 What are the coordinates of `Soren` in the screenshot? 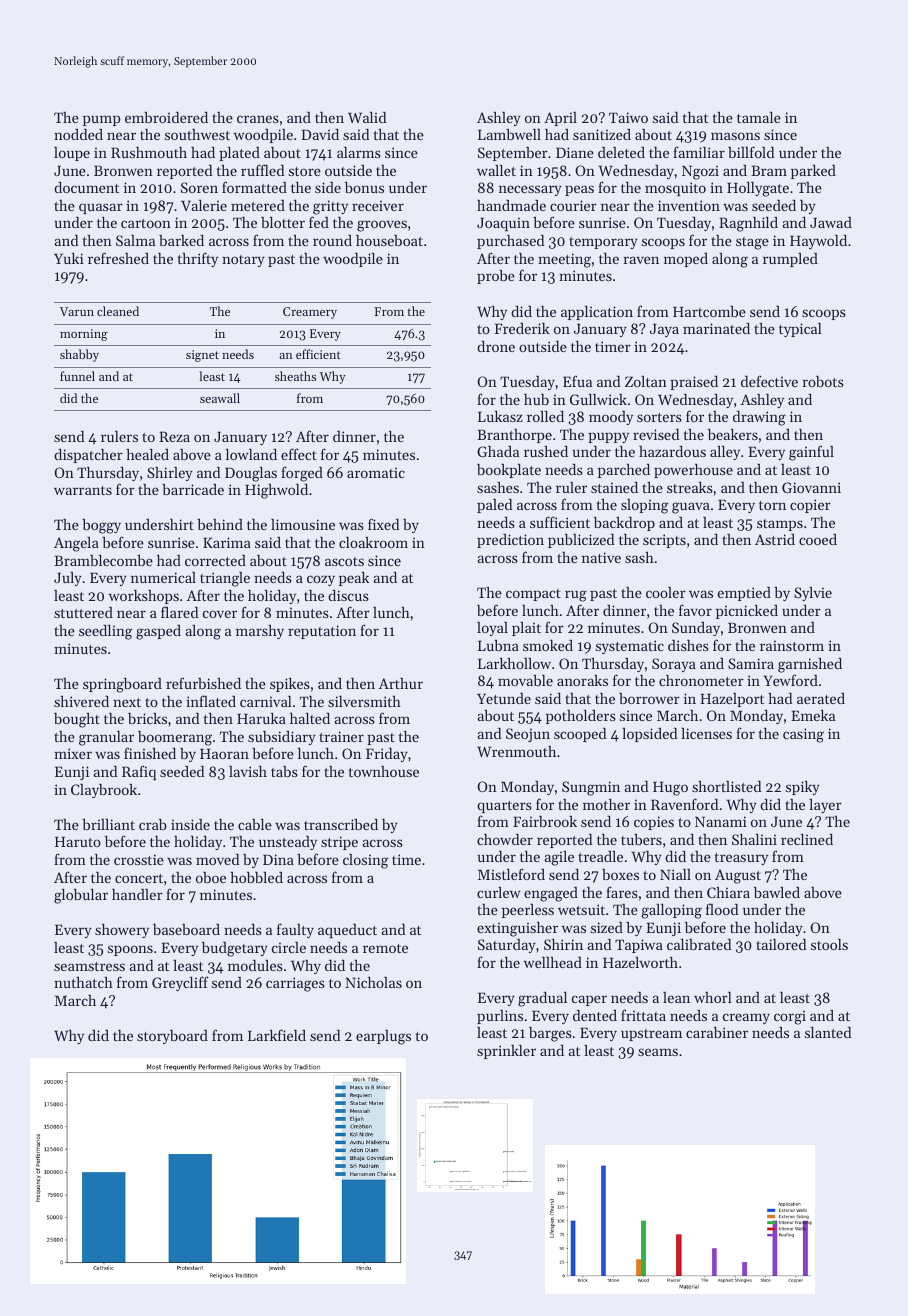 It's located at (199, 187).
